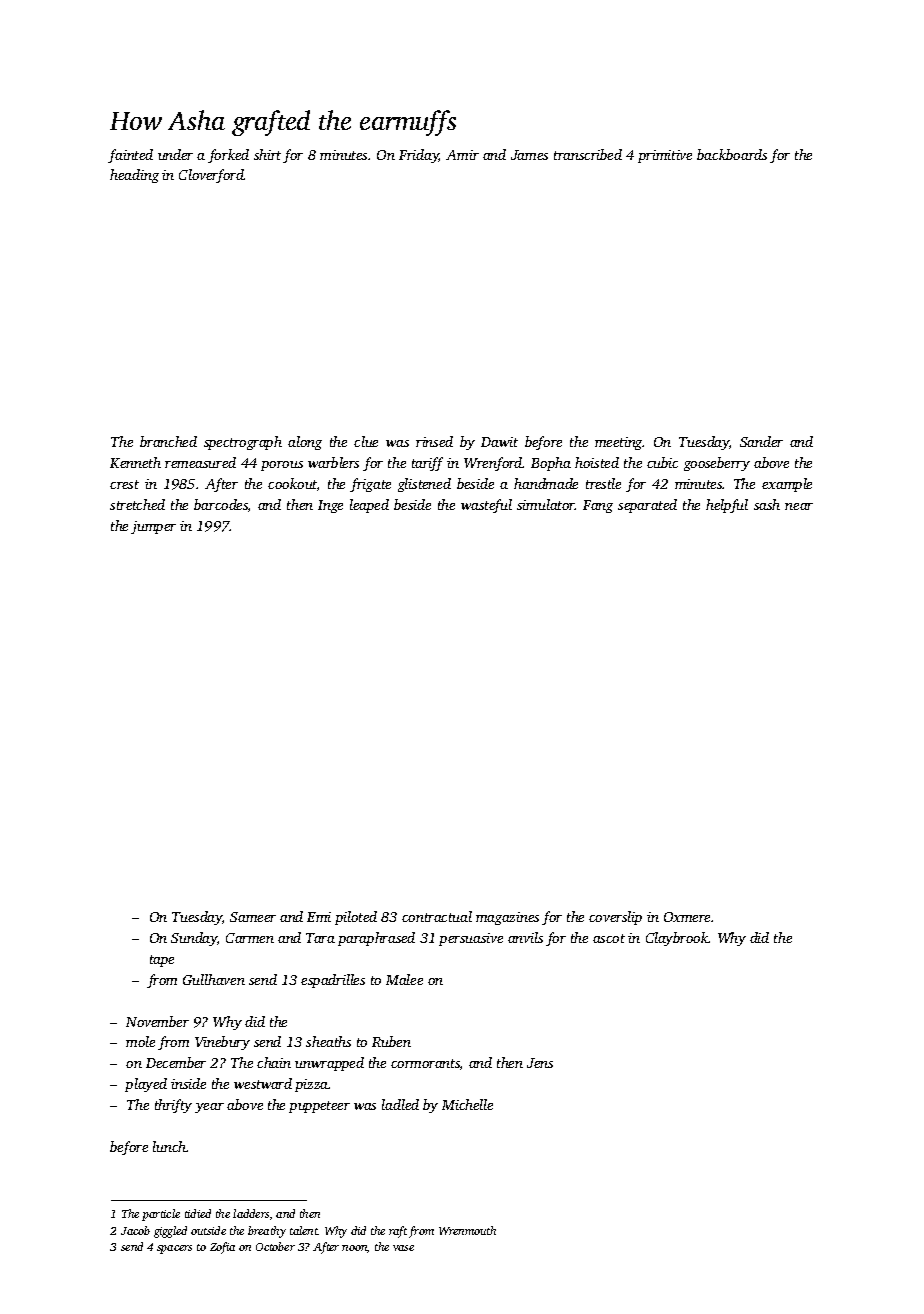 Image resolution: width=924 pixels, height=1314 pixels. Describe the element at coordinates (403, 1248) in the image. I see `vase` at that location.
